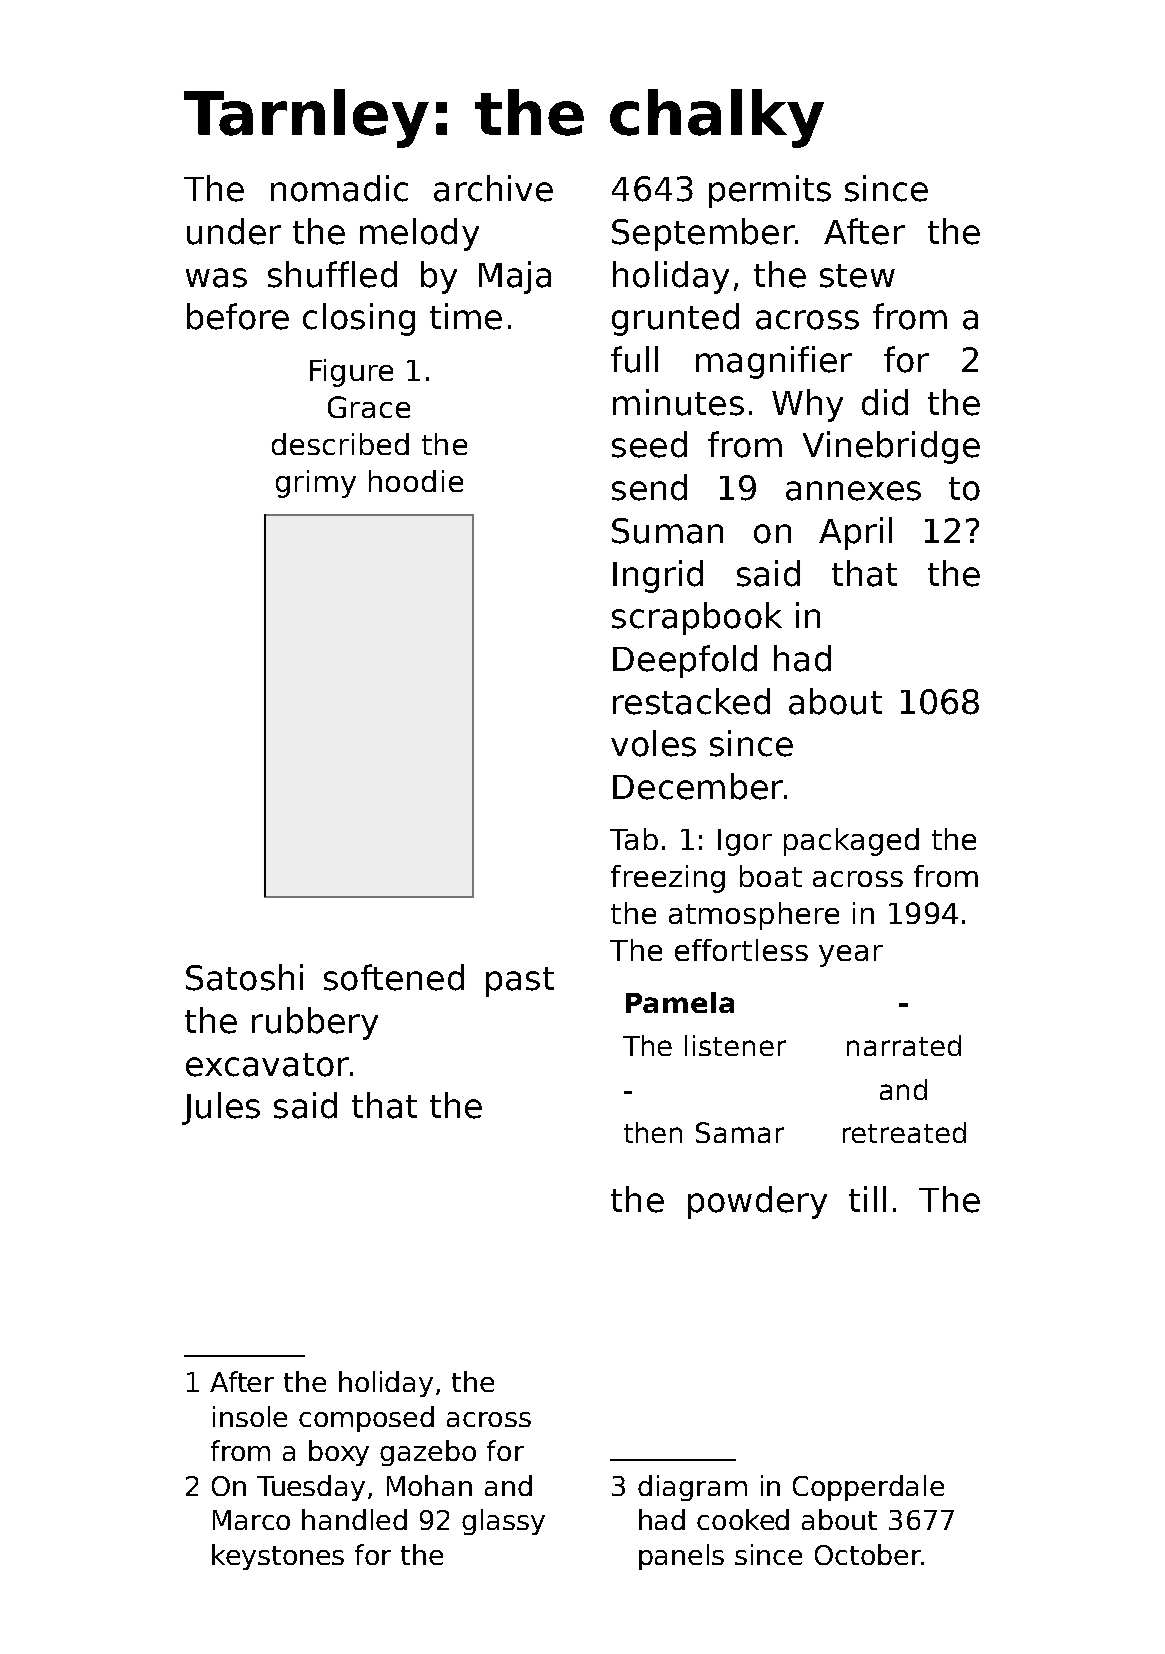 Image resolution: width=1165 pixels, height=1654 pixels. What do you see at coordinates (503, 1522) in the screenshot?
I see `glassy` at bounding box center [503, 1522].
